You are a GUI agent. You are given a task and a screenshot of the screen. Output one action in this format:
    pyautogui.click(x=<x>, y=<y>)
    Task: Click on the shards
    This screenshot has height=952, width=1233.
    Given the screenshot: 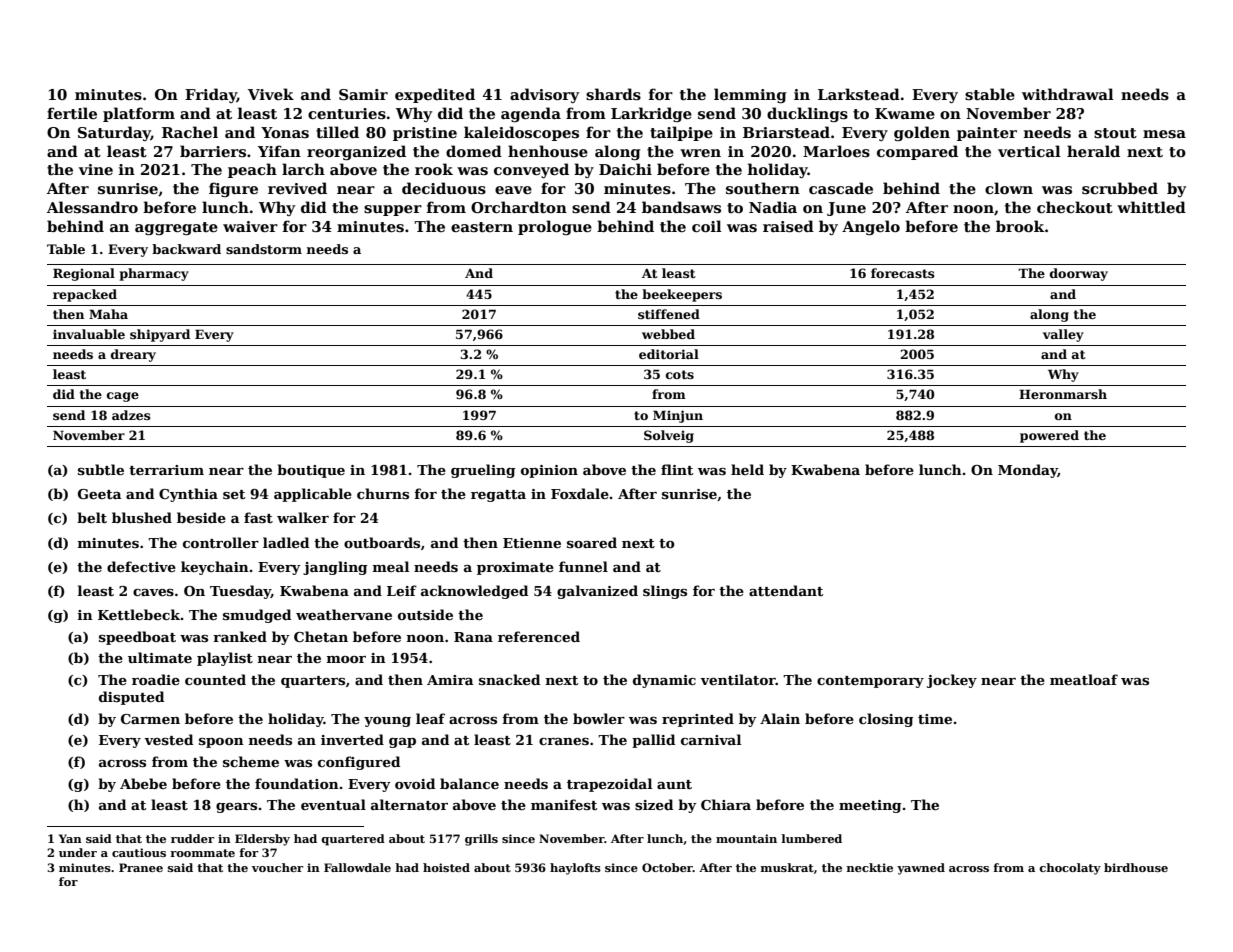 What is the action you would take?
    pyautogui.click(x=613, y=94)
